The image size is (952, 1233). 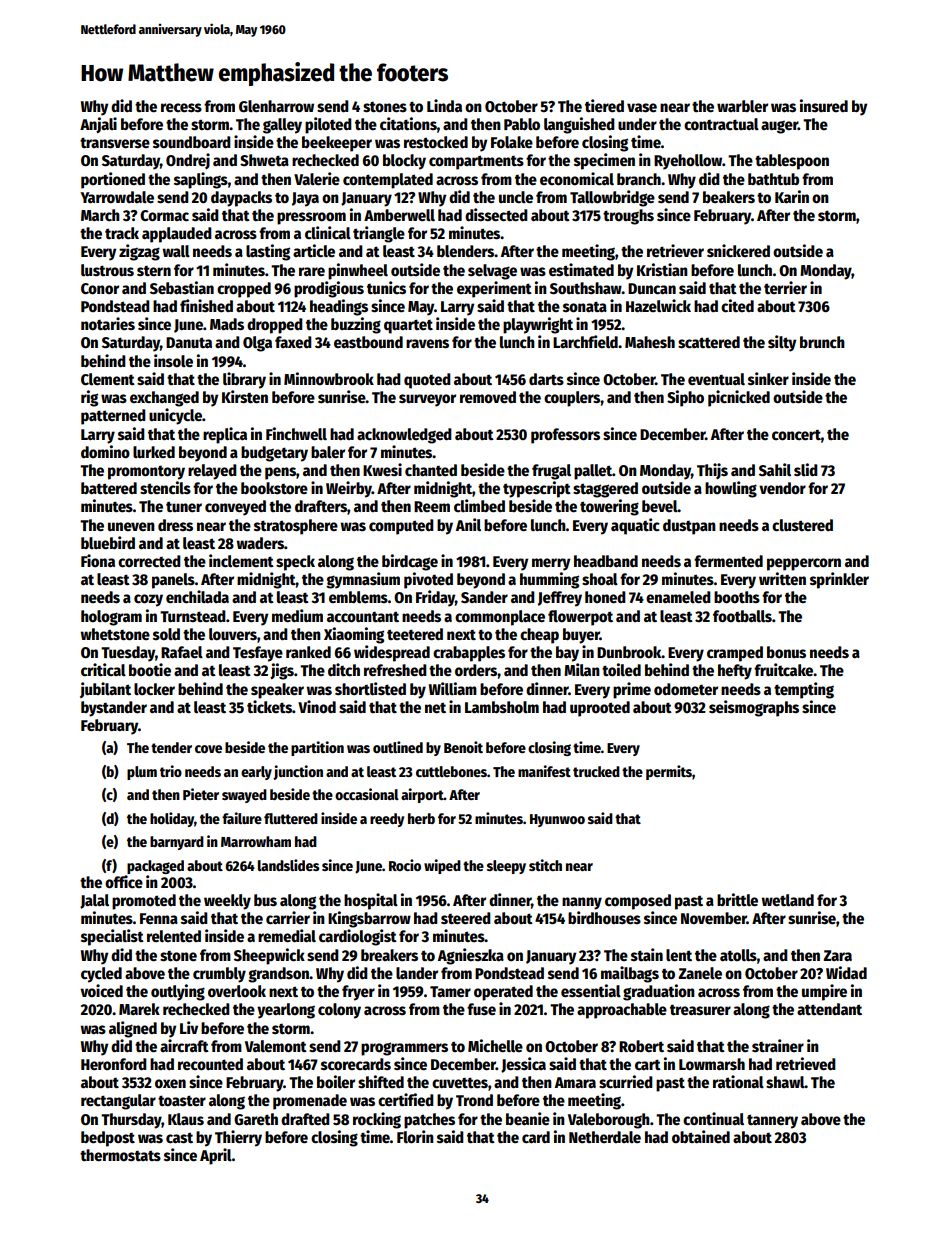 I want to click on blocky, so click(x=404, y=162).
